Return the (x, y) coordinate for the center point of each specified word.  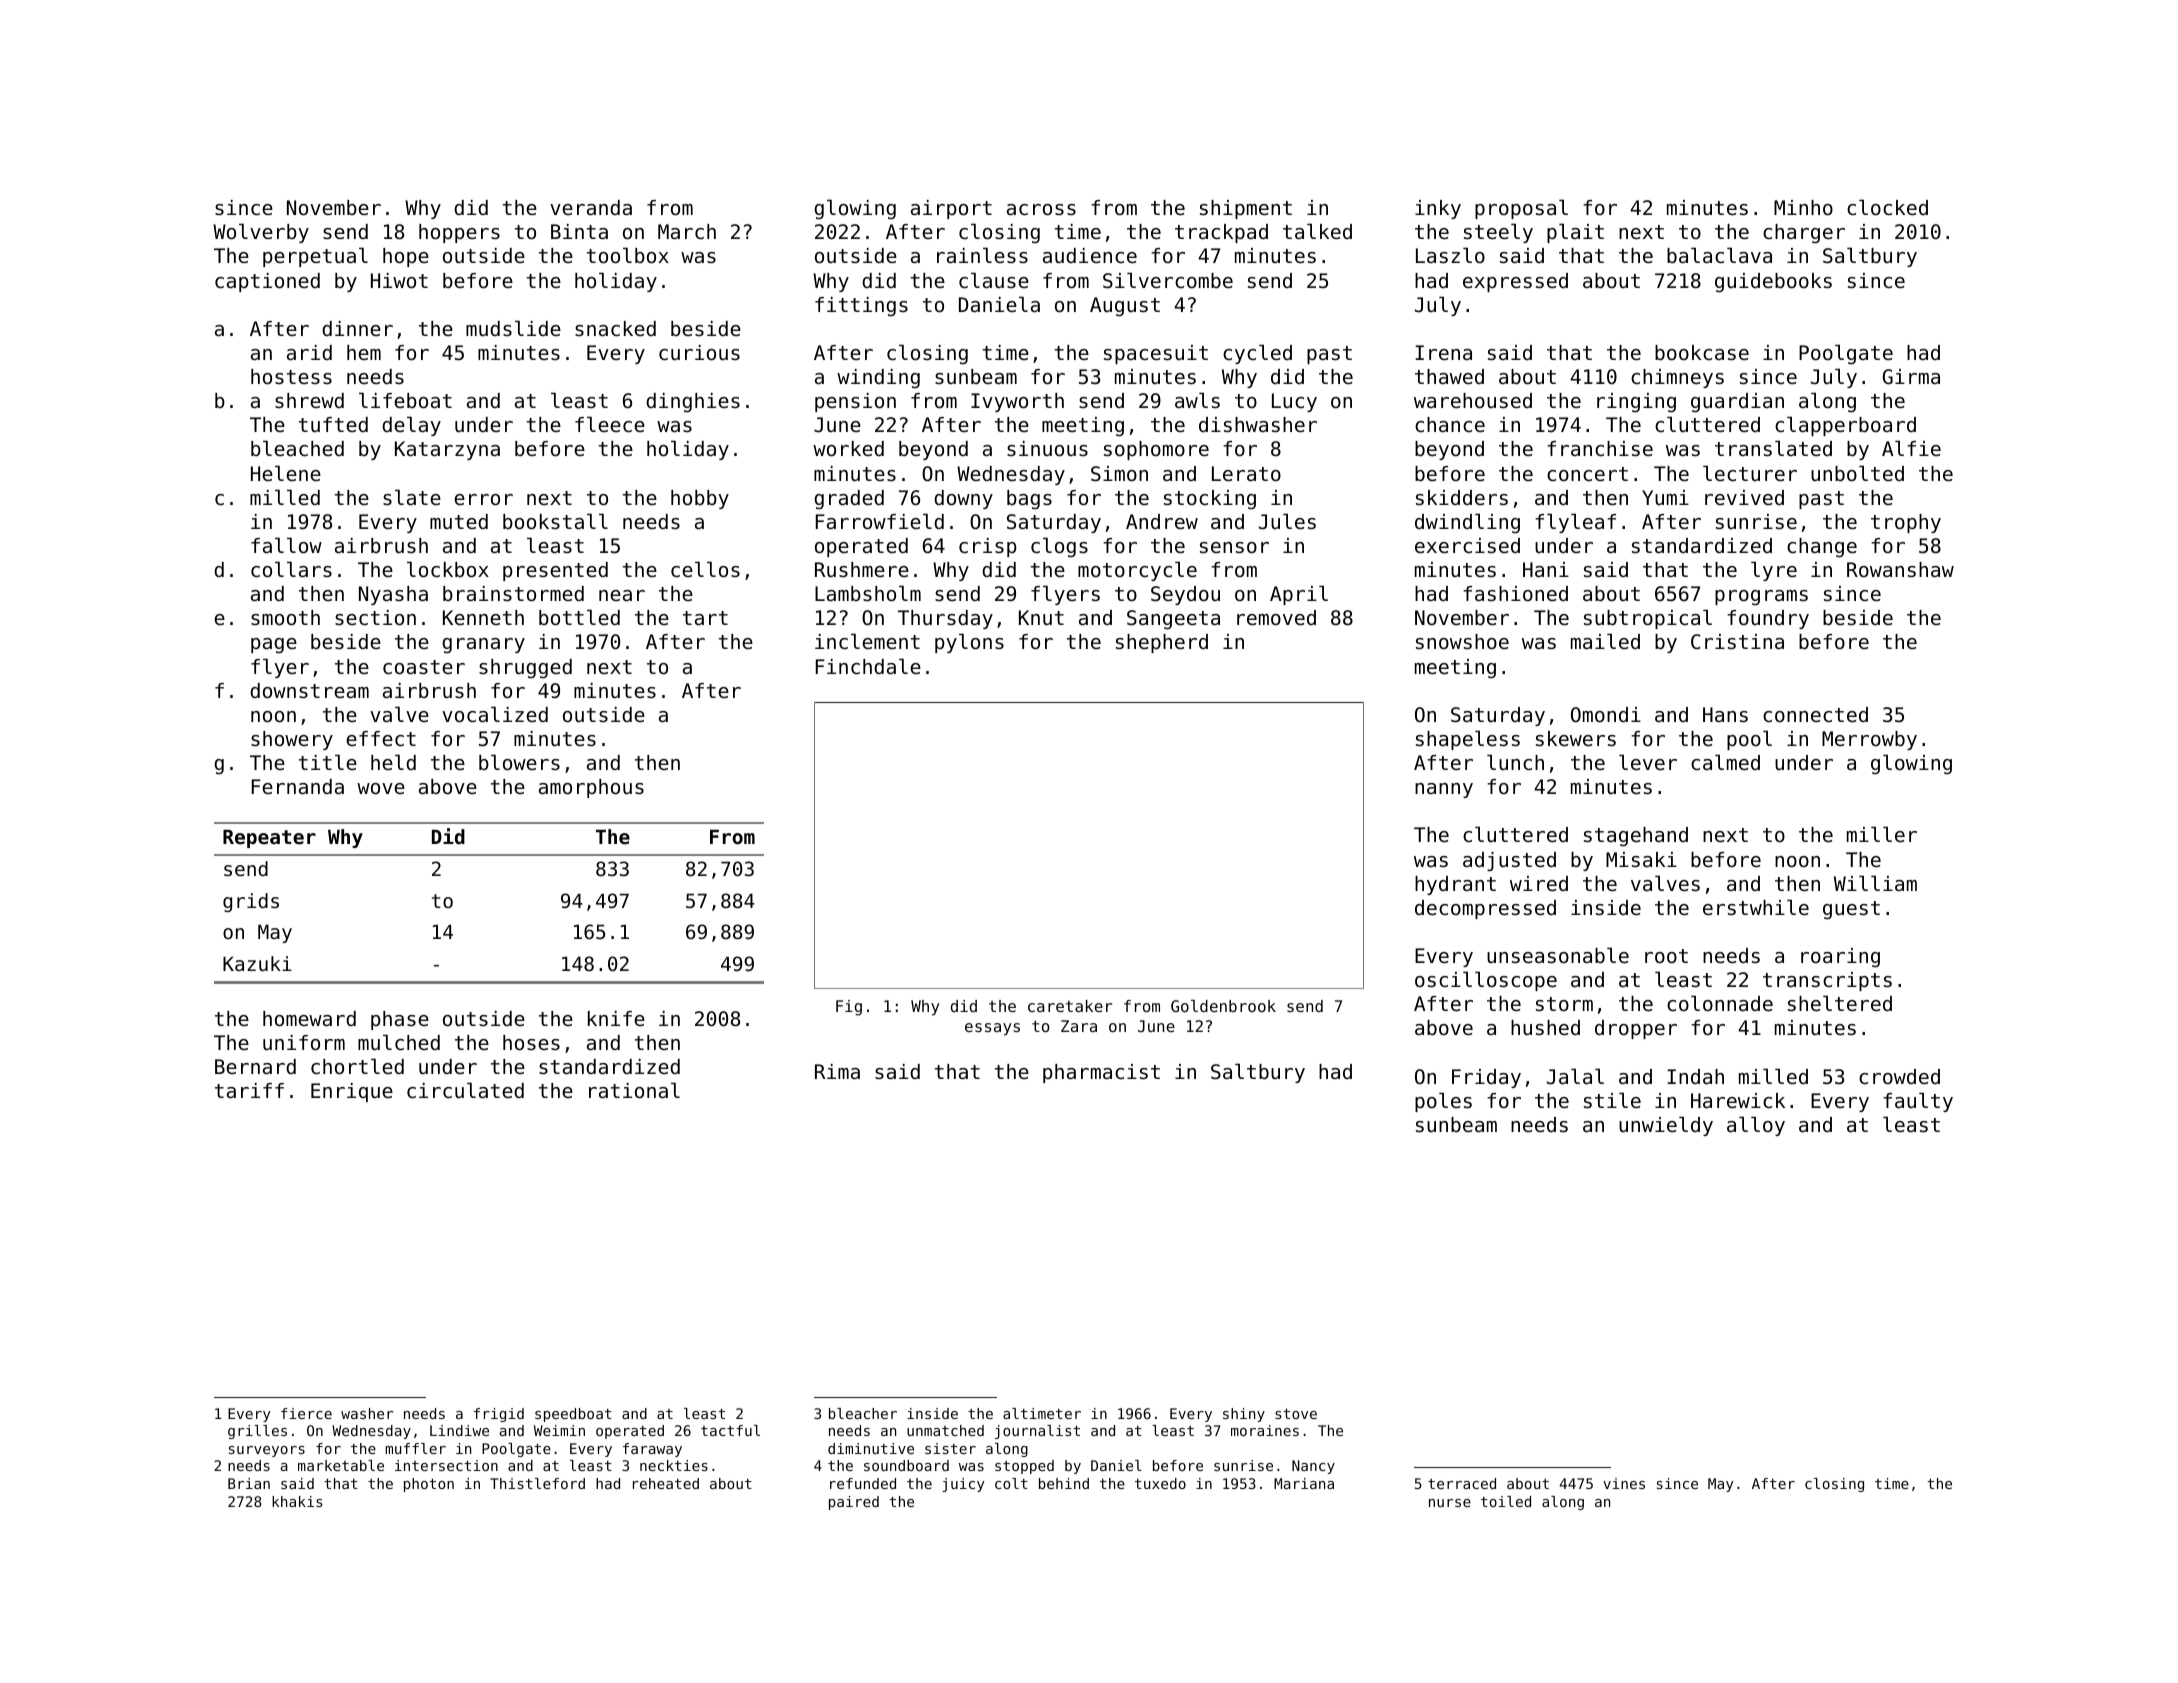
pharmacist (1101, 1073)
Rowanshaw (1900, 570)
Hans (1725, 715)
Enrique (352, 1092)
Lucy (1294, 402)
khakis (297, 1501)
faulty (1918, 1102)
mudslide (513, 328)
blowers (519, 762)
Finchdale (868, 666)
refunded (863, 1483)
